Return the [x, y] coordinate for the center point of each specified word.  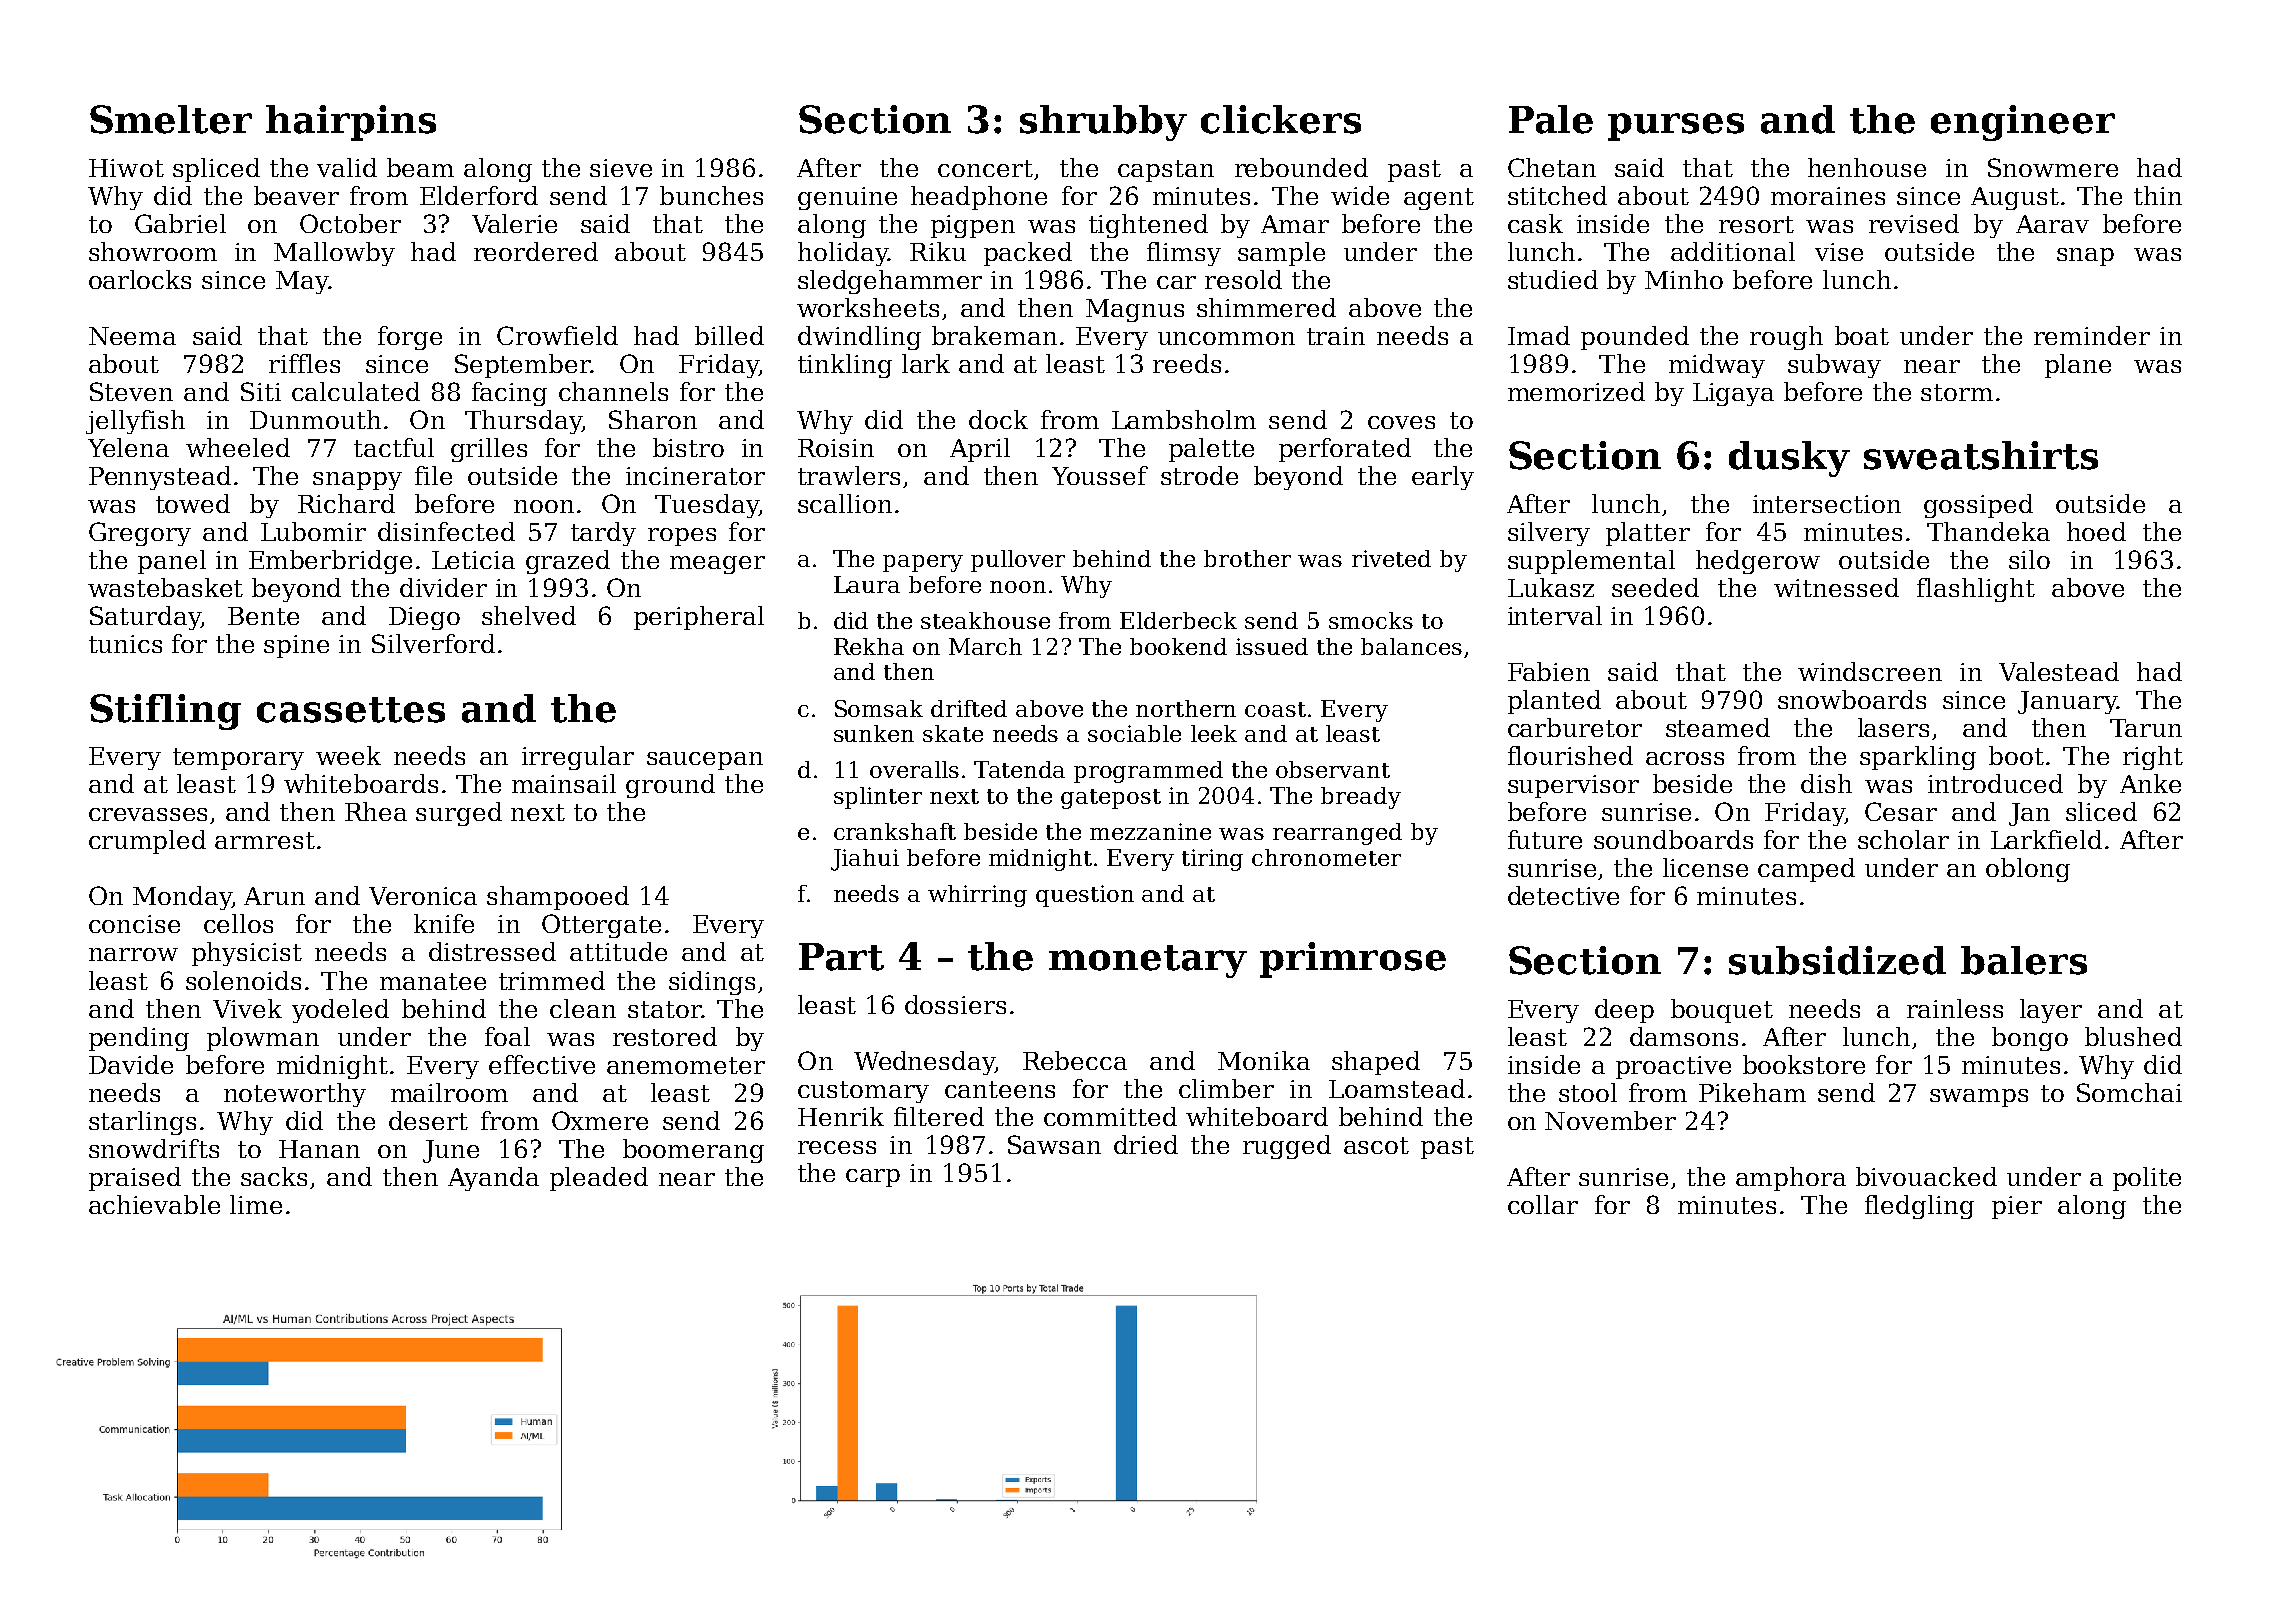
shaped [1376, 1063]
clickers [1281, 119]
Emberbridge [330, 562]
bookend [1178, 646]
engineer [2023, 123]
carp [873, 1178]
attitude [618, 951]
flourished [1570, 755]
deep [1624, 1011]
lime [256, 1204]
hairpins [351, 123]
